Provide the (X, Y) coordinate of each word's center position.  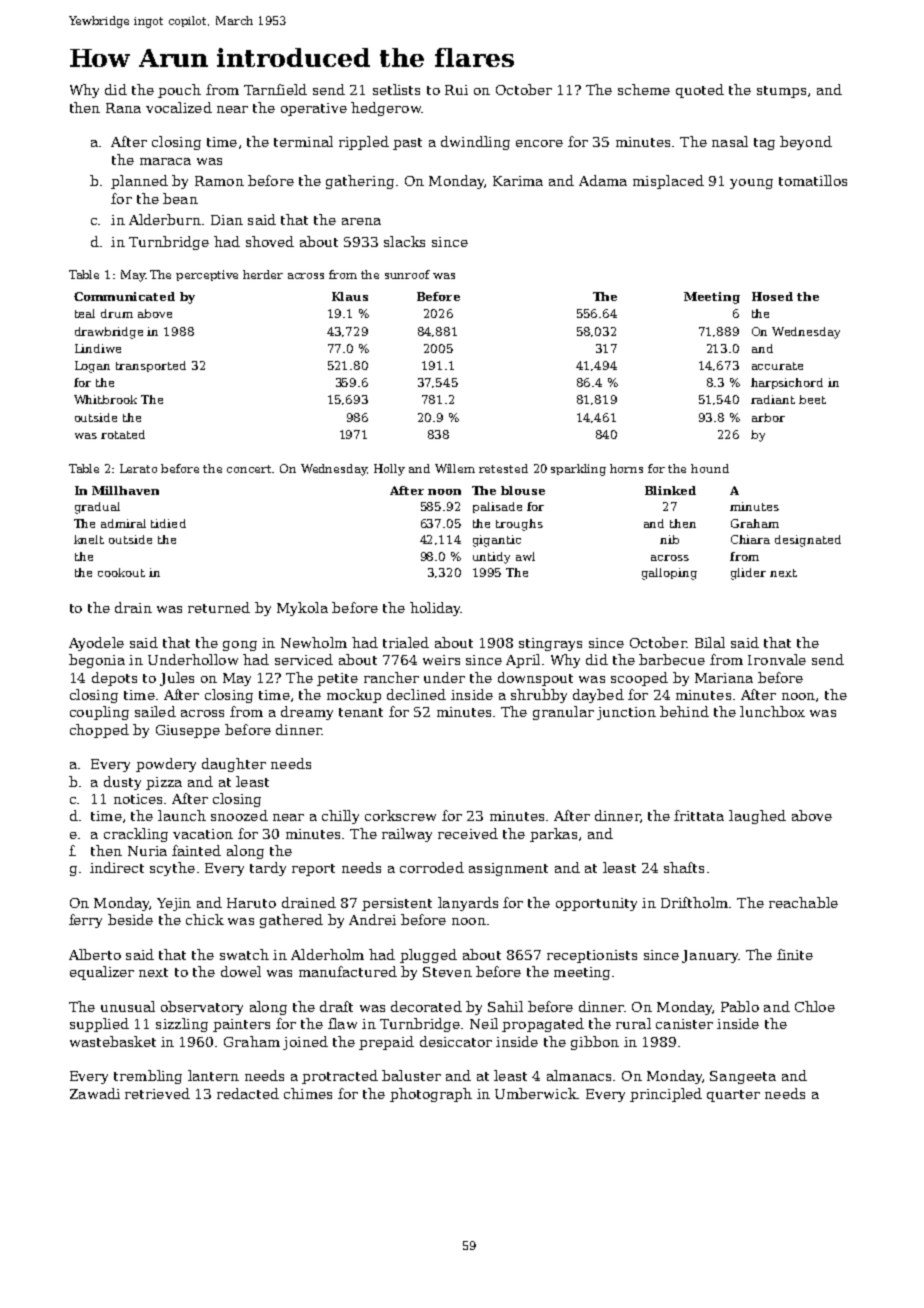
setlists (396, 89)
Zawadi (95, 1093)
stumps (781, 92)
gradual (97, 508)
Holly (389, 470)
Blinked (670, 490)
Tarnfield (275, 89)
